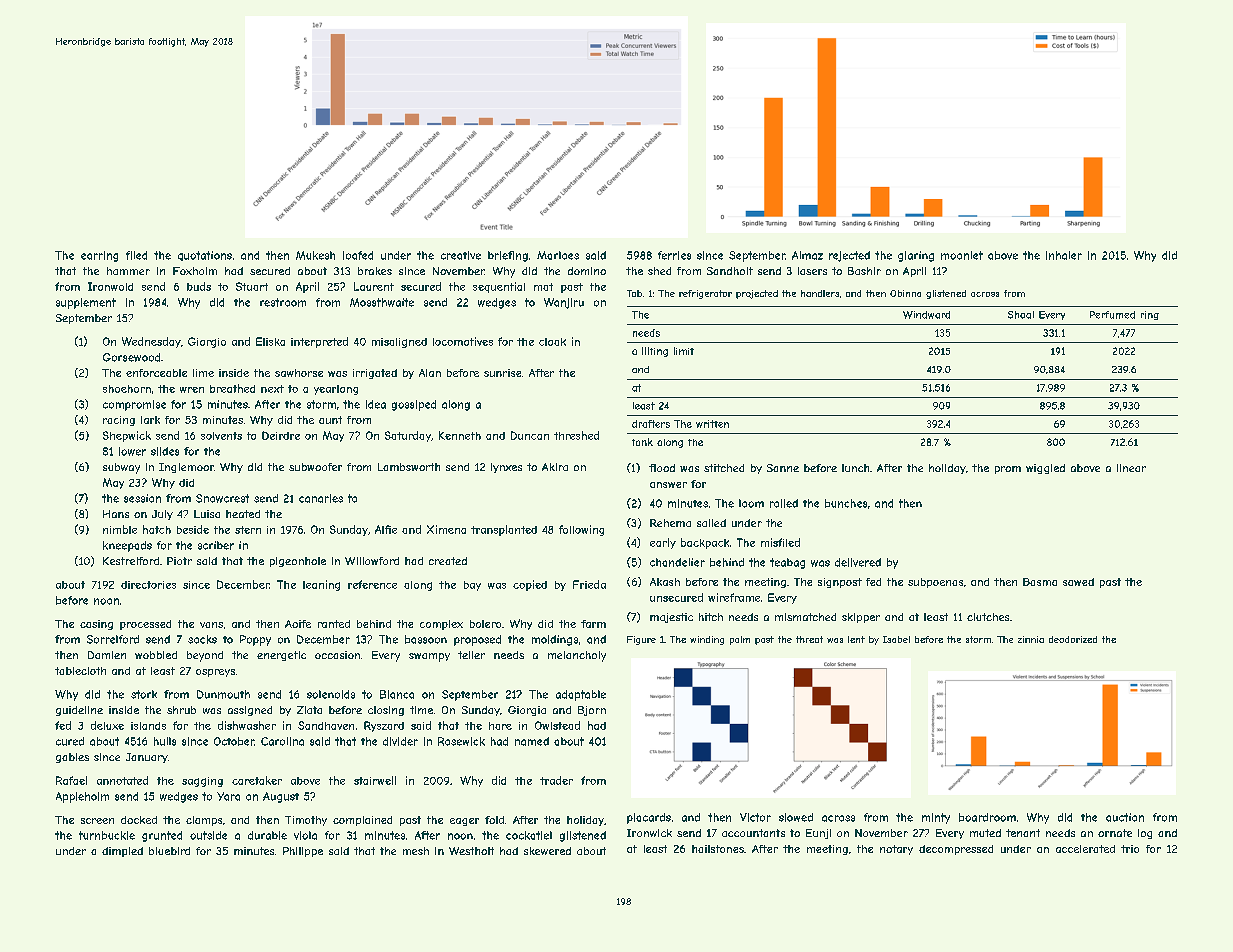 The image size is (1233, 952). I want to click on deodorized, so click(1073, 639).
